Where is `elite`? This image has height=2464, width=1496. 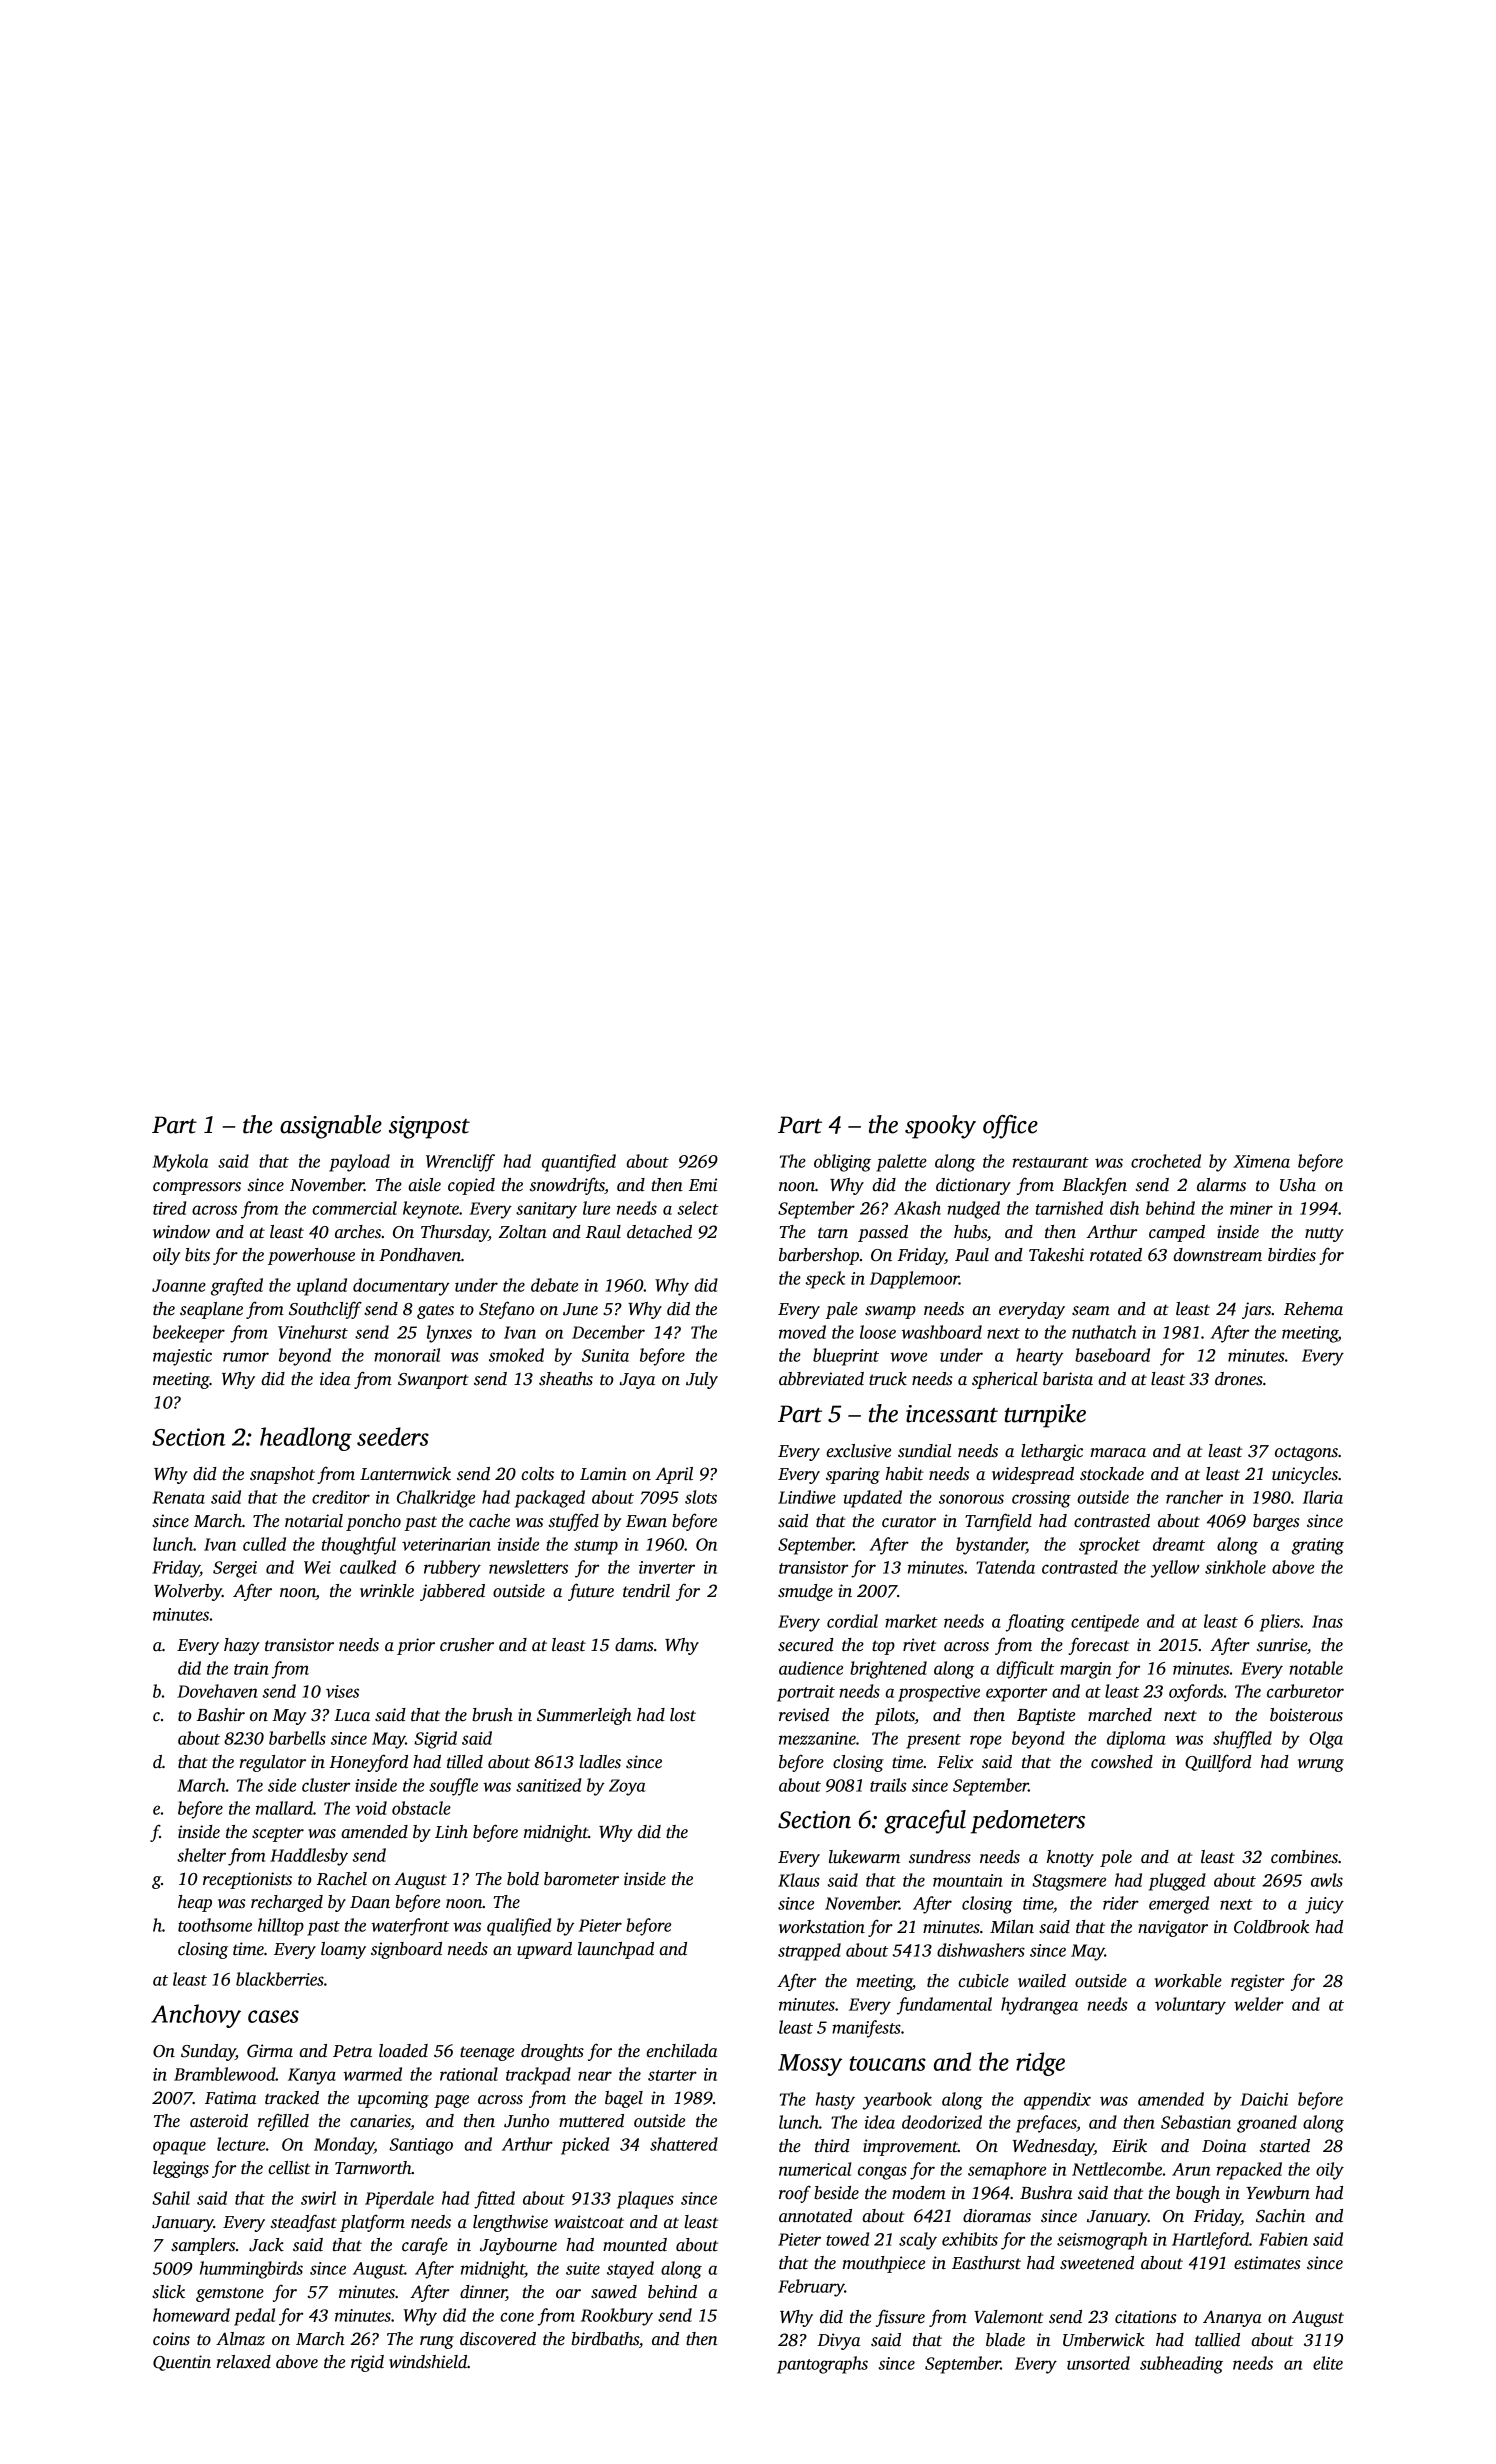 elite is located at coordinates (1328, 2363).
